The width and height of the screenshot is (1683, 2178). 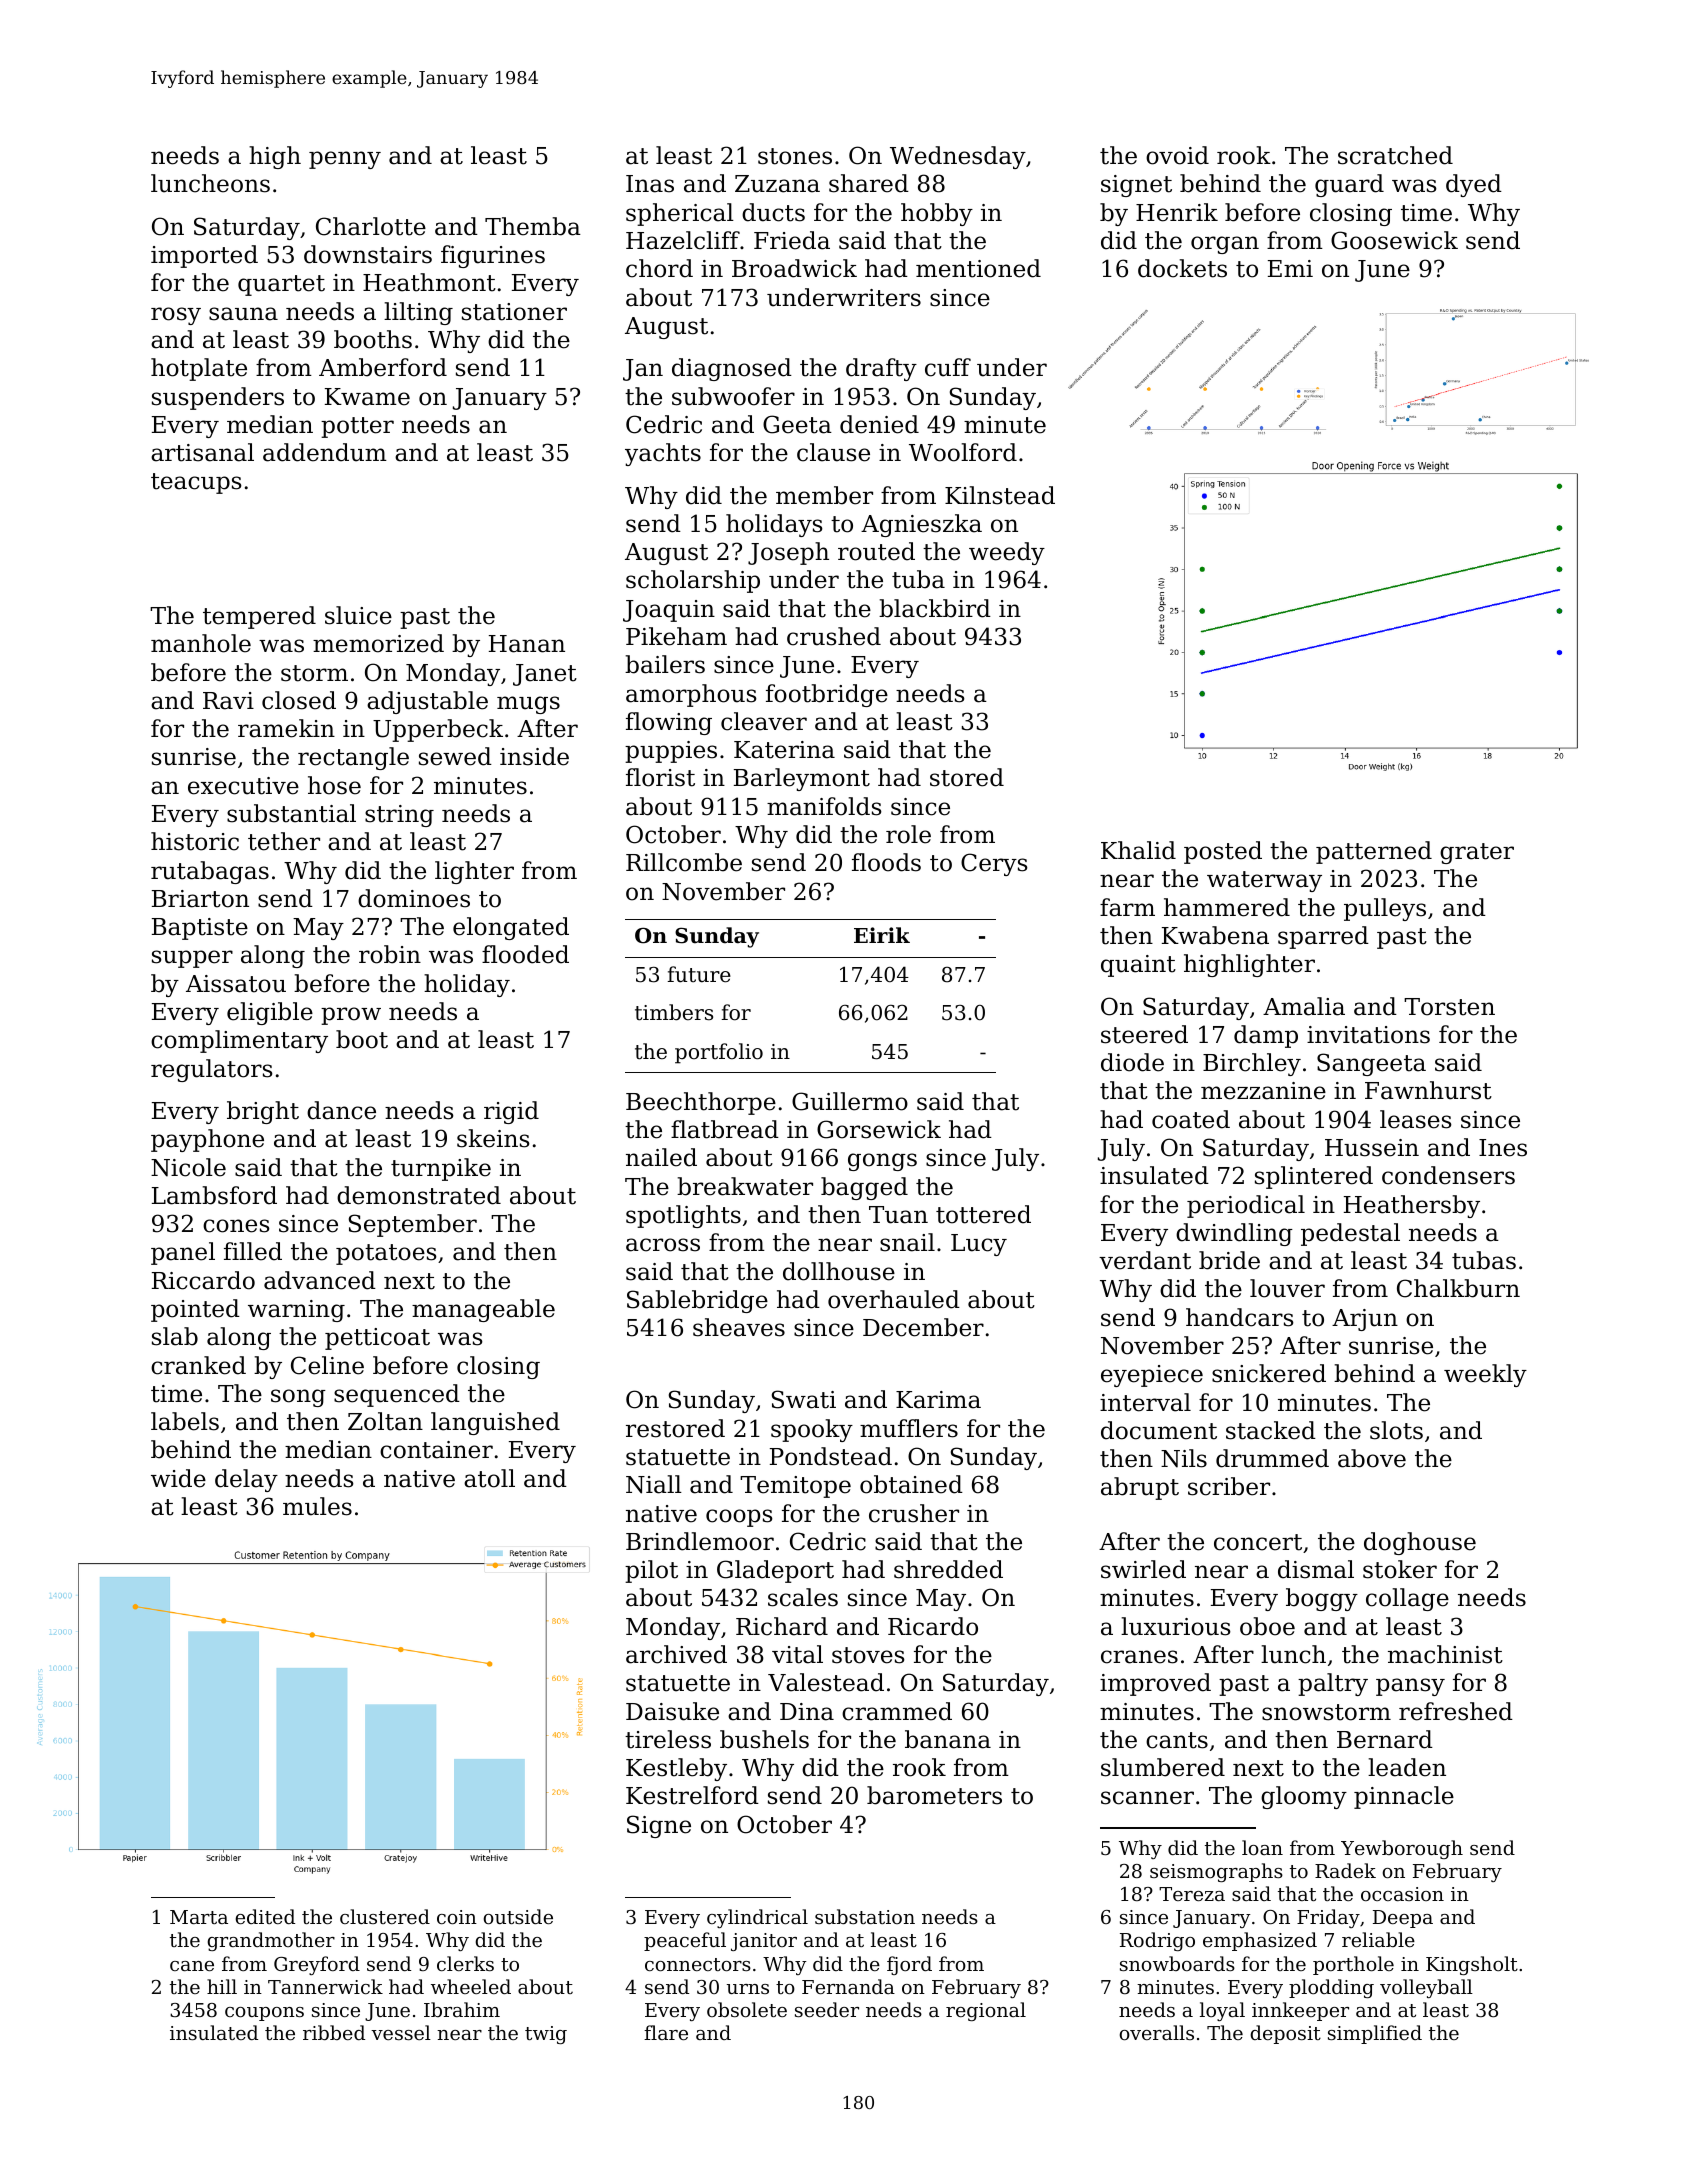 I want to click on patterned, so click(x=1374, y=852).
